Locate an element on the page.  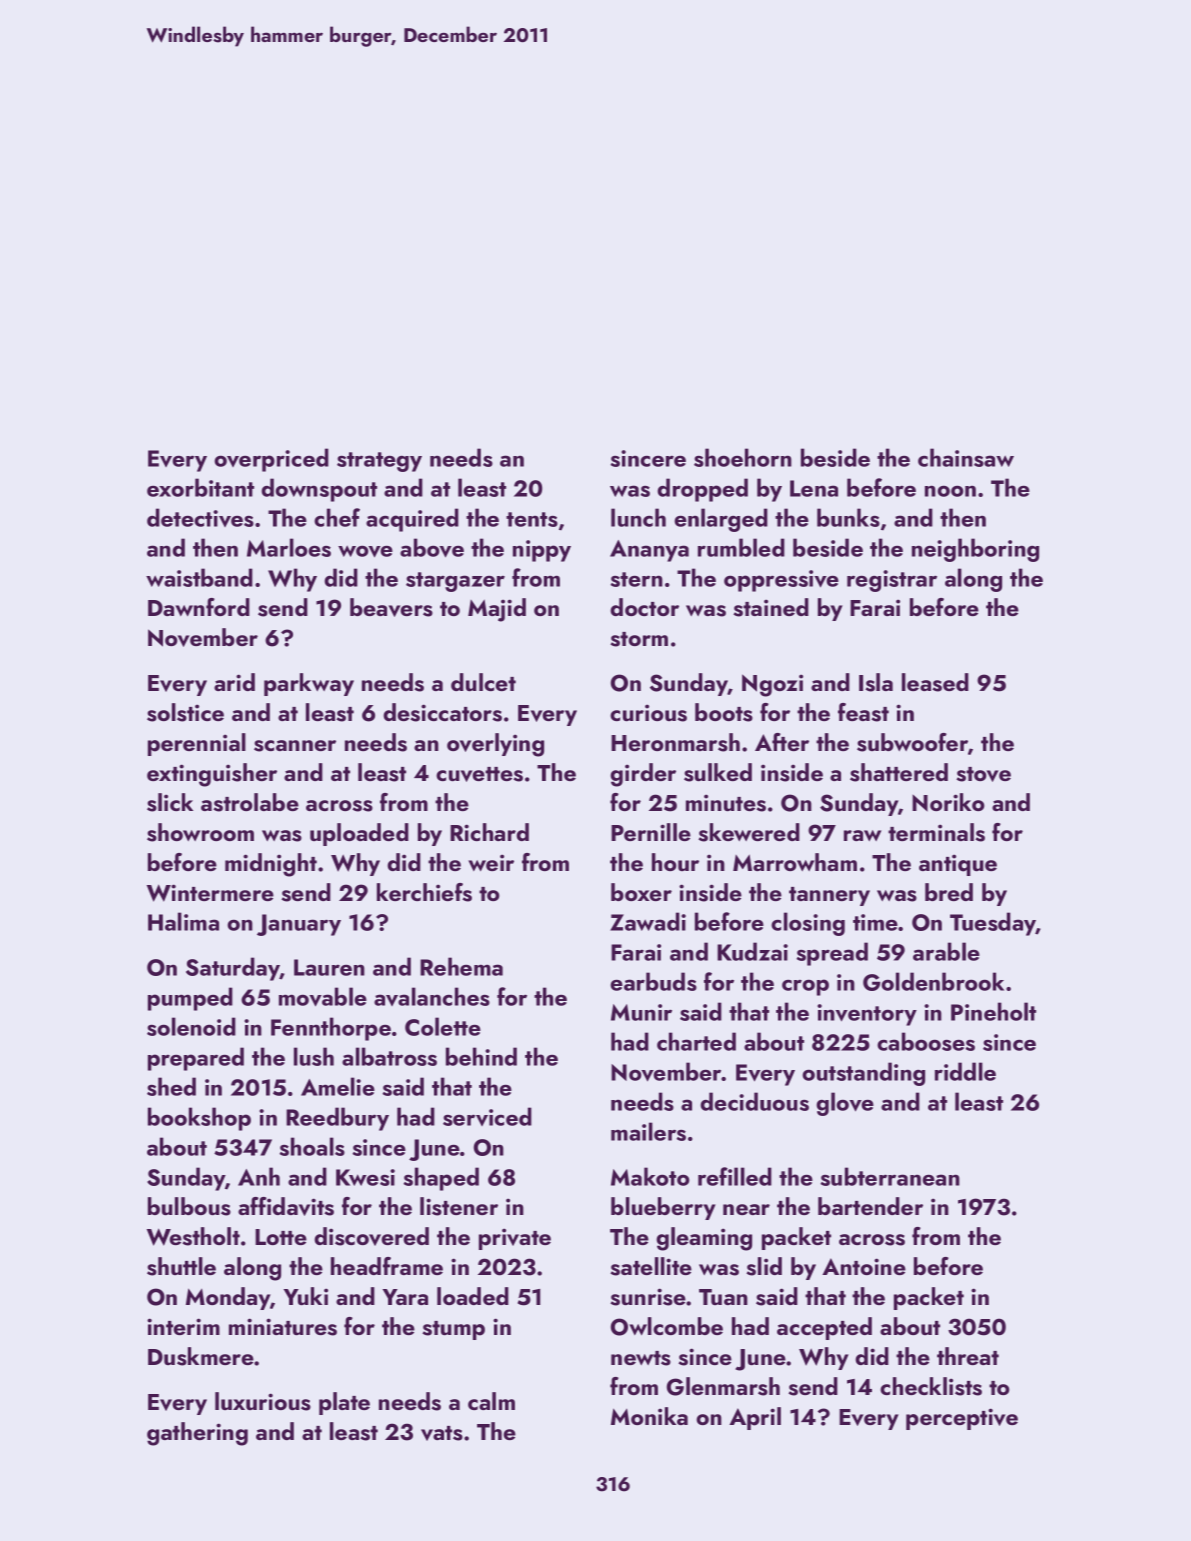
overpriced is located at coordinates (271, 460).
